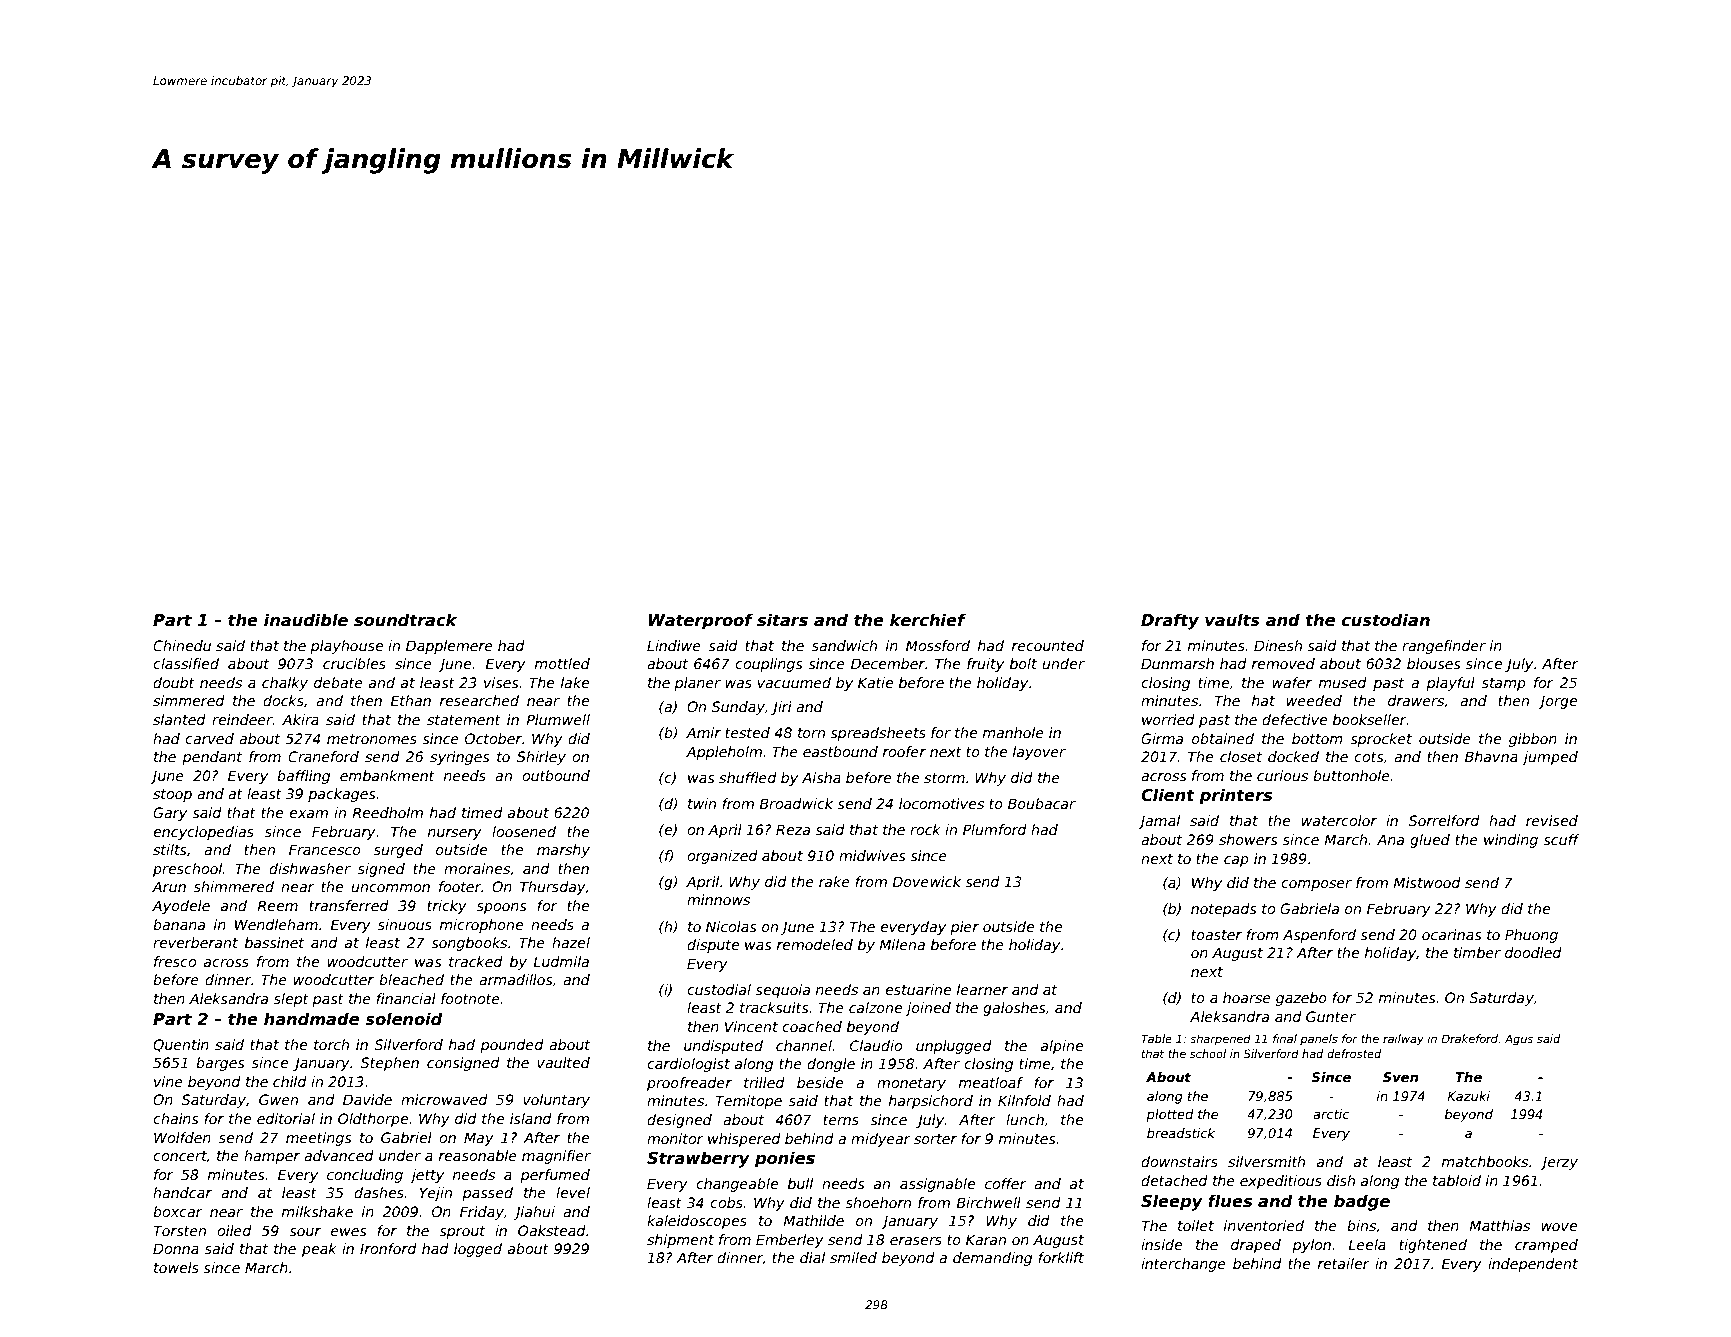 The height and width of the screenshot is (1337, 1731). I want to click on pendant, so click(212, 758).
